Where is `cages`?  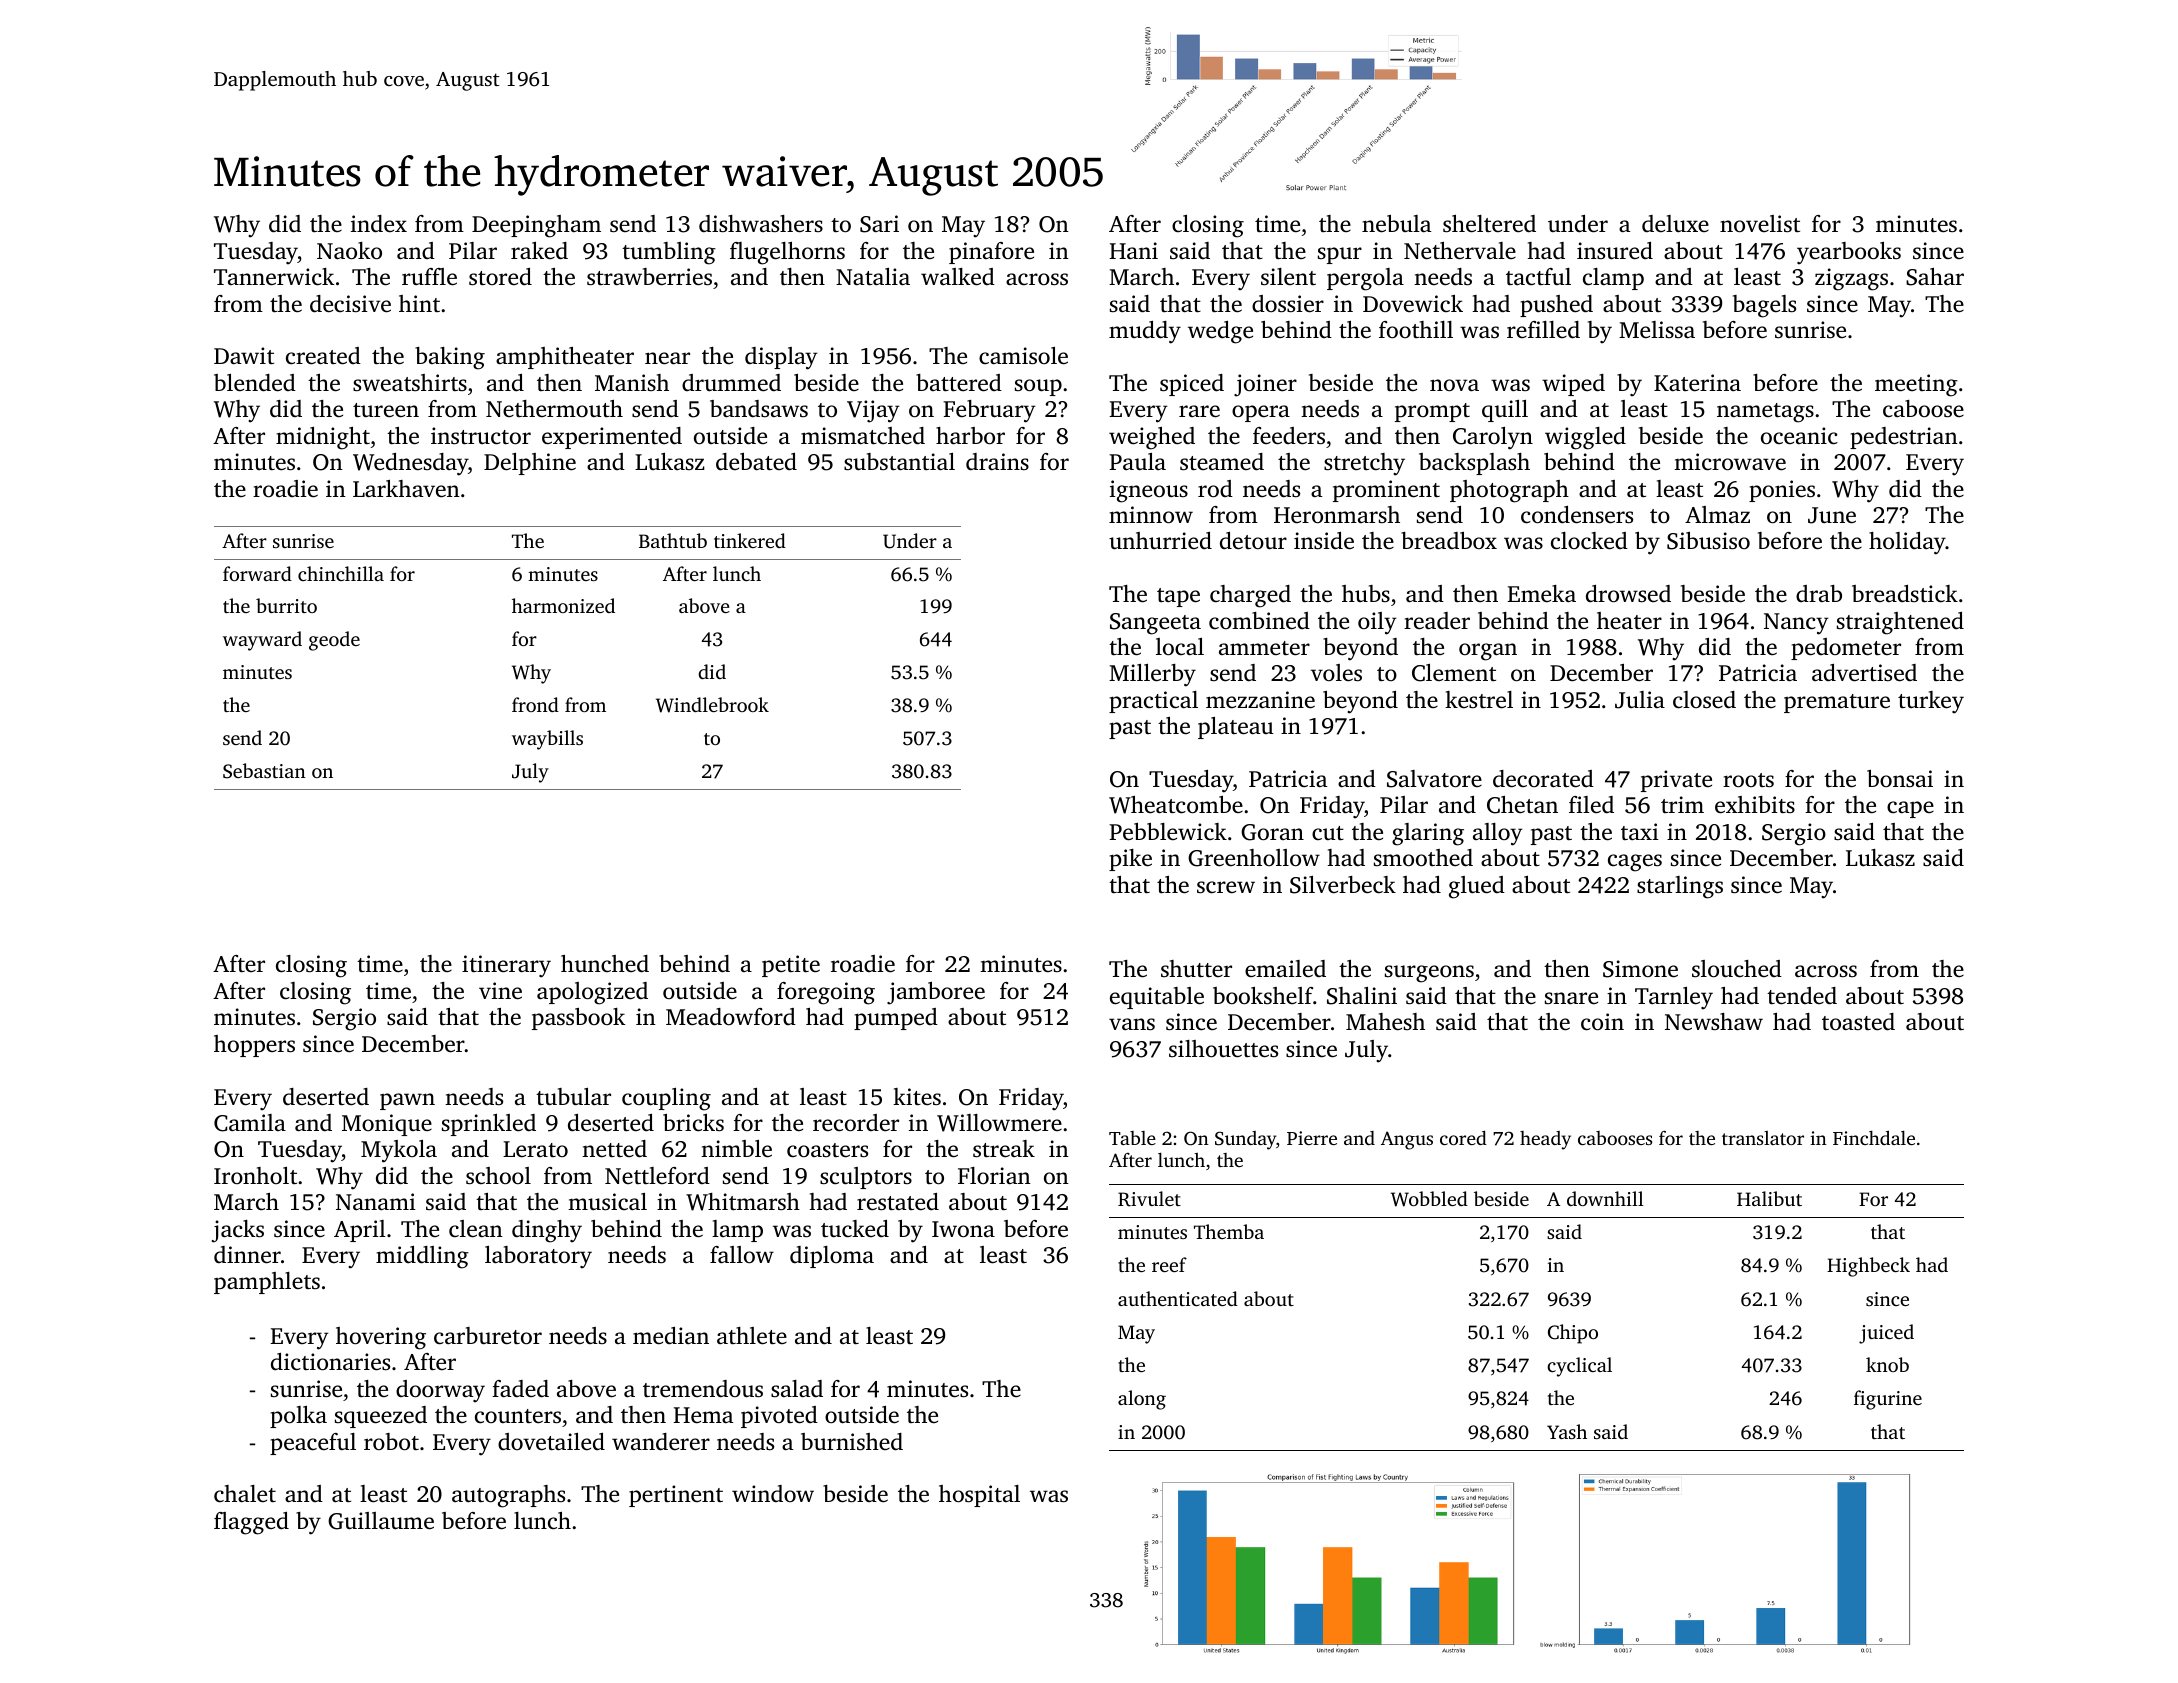
cages is located at coordinates (1635, 863).
